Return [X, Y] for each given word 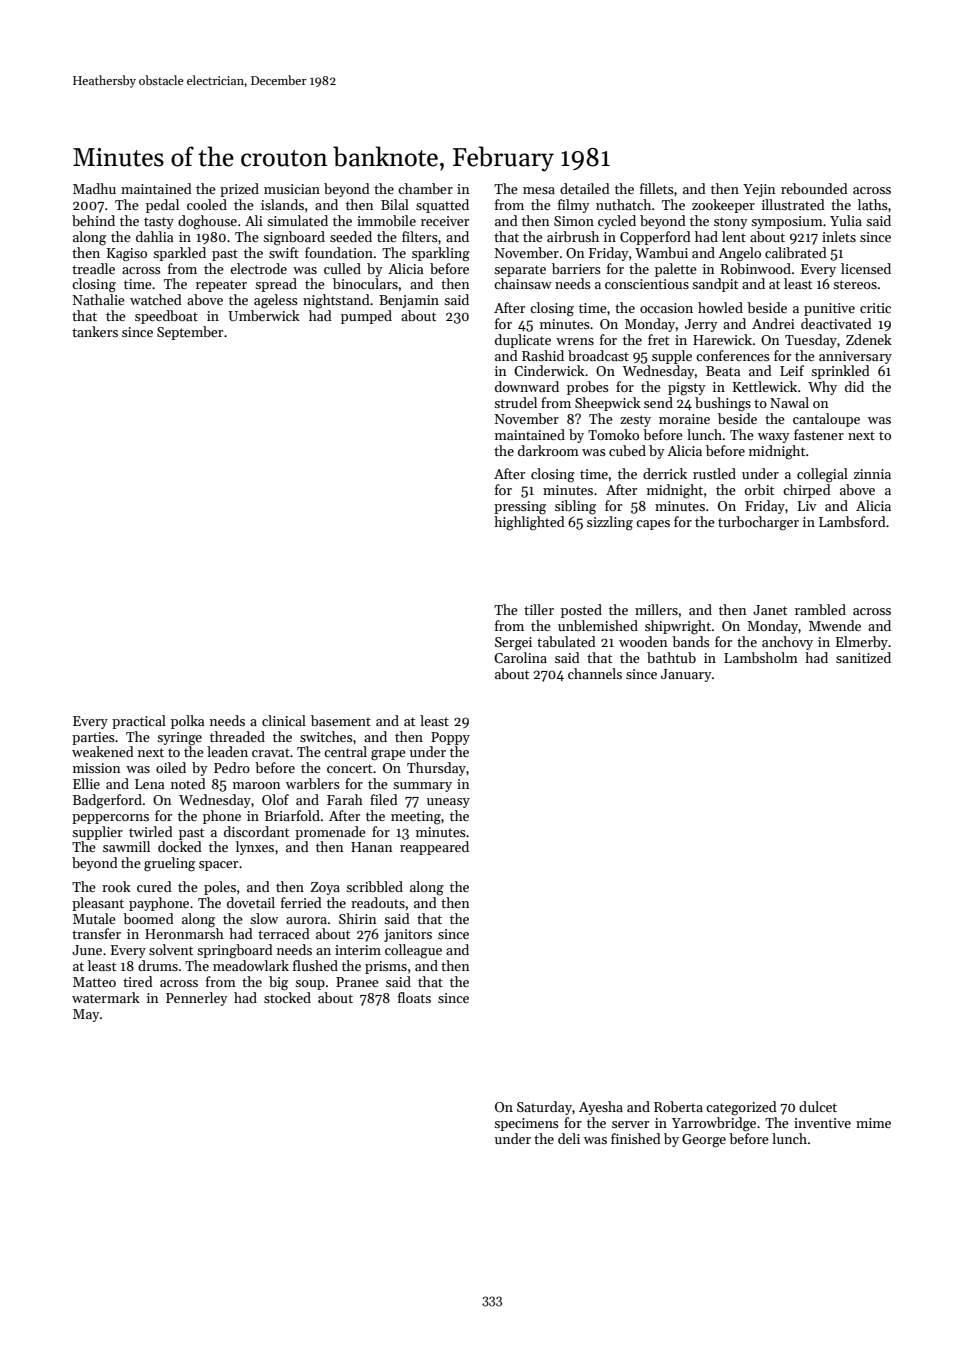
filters [420, 236]
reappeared [434, 848]
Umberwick [264, 315]
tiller [539, 609]
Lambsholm [761, 657]
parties [93, 738]
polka [187, 722]
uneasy [448, 803]
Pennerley [197, 999]
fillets [657, 188]
